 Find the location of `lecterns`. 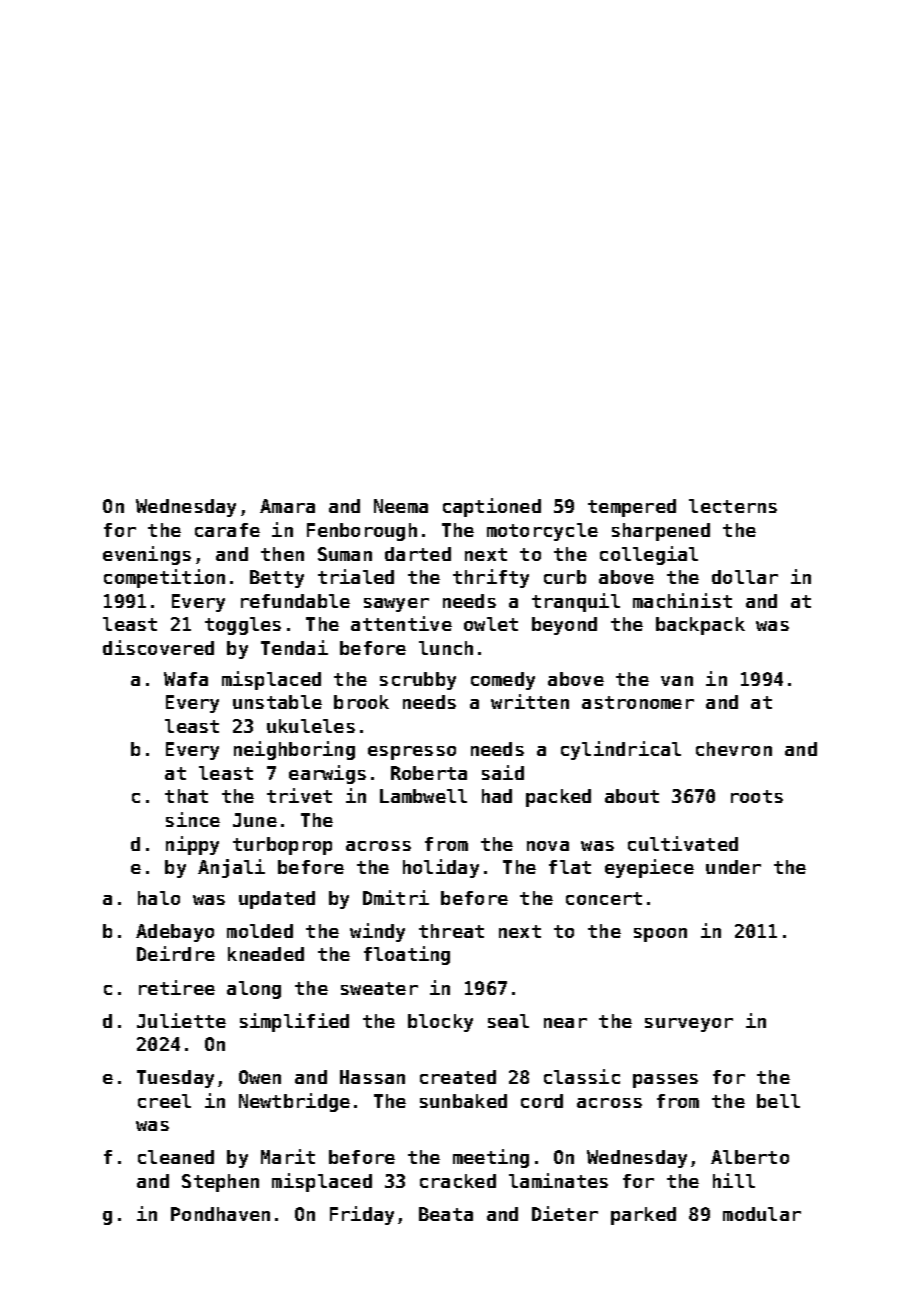

lecterns is located at coordinates (733, 506).
